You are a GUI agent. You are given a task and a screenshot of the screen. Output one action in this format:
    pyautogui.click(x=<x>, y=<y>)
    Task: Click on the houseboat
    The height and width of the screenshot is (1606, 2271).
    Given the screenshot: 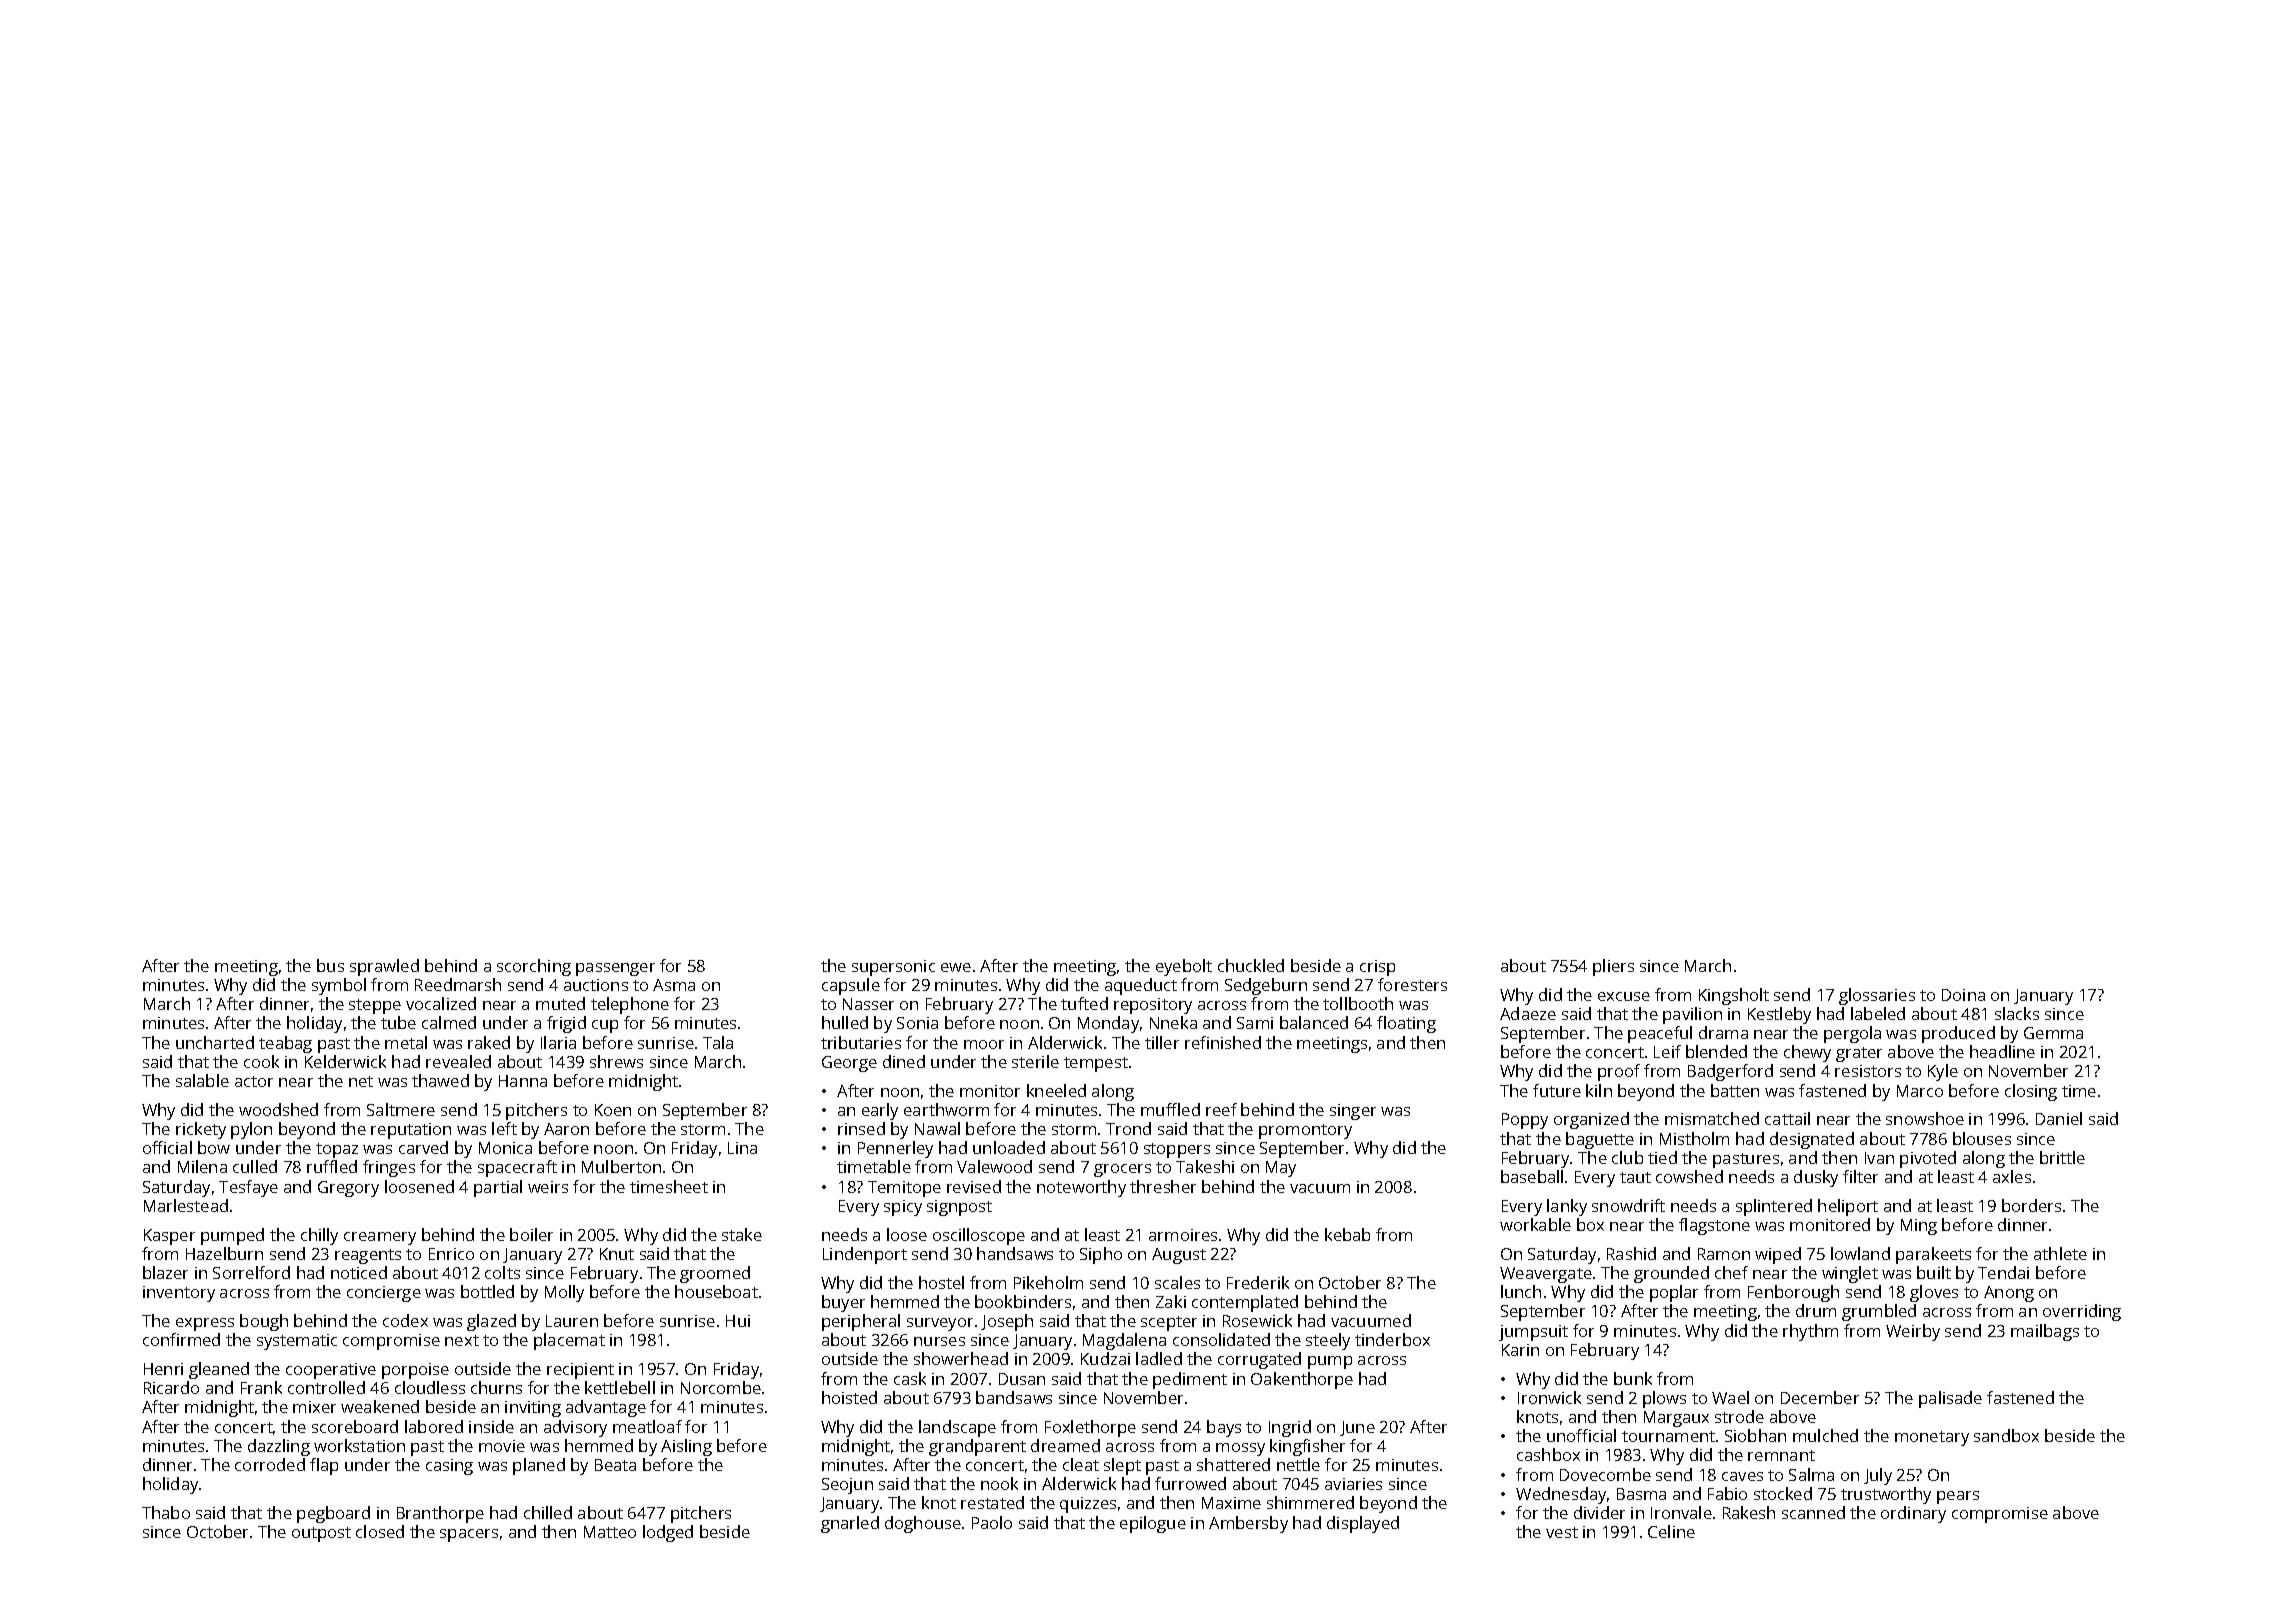 What is the action you would take?
    pyautogui.click(x=716, y=1291)
